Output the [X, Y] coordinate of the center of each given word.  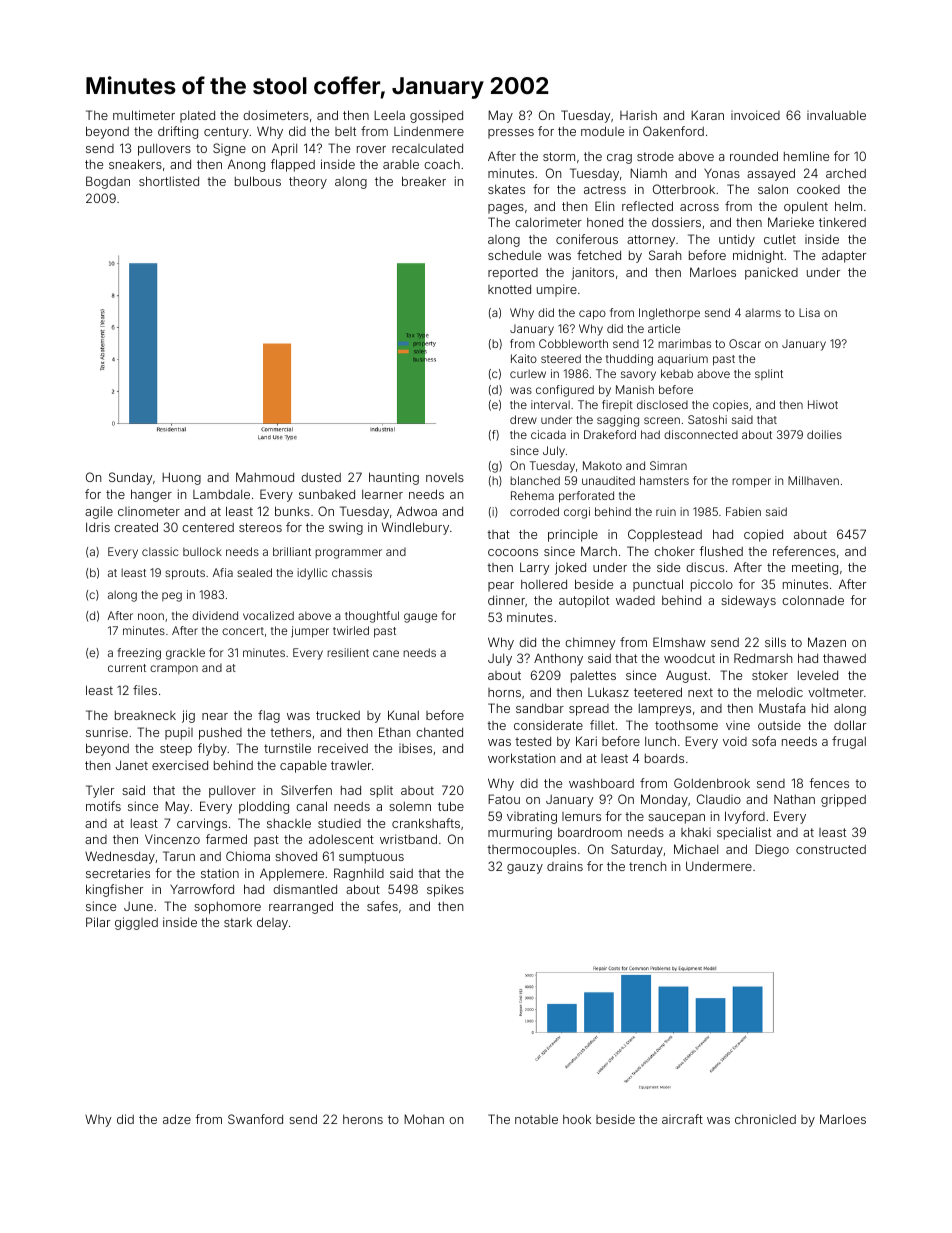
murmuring [520, 834]
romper [751, 483]
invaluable [836, 115]
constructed [831, 849]
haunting [394, 478]
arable [401, 164]
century [226, 133]
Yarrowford [202, 889]
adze [177, 1119]
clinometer [149, 511]
